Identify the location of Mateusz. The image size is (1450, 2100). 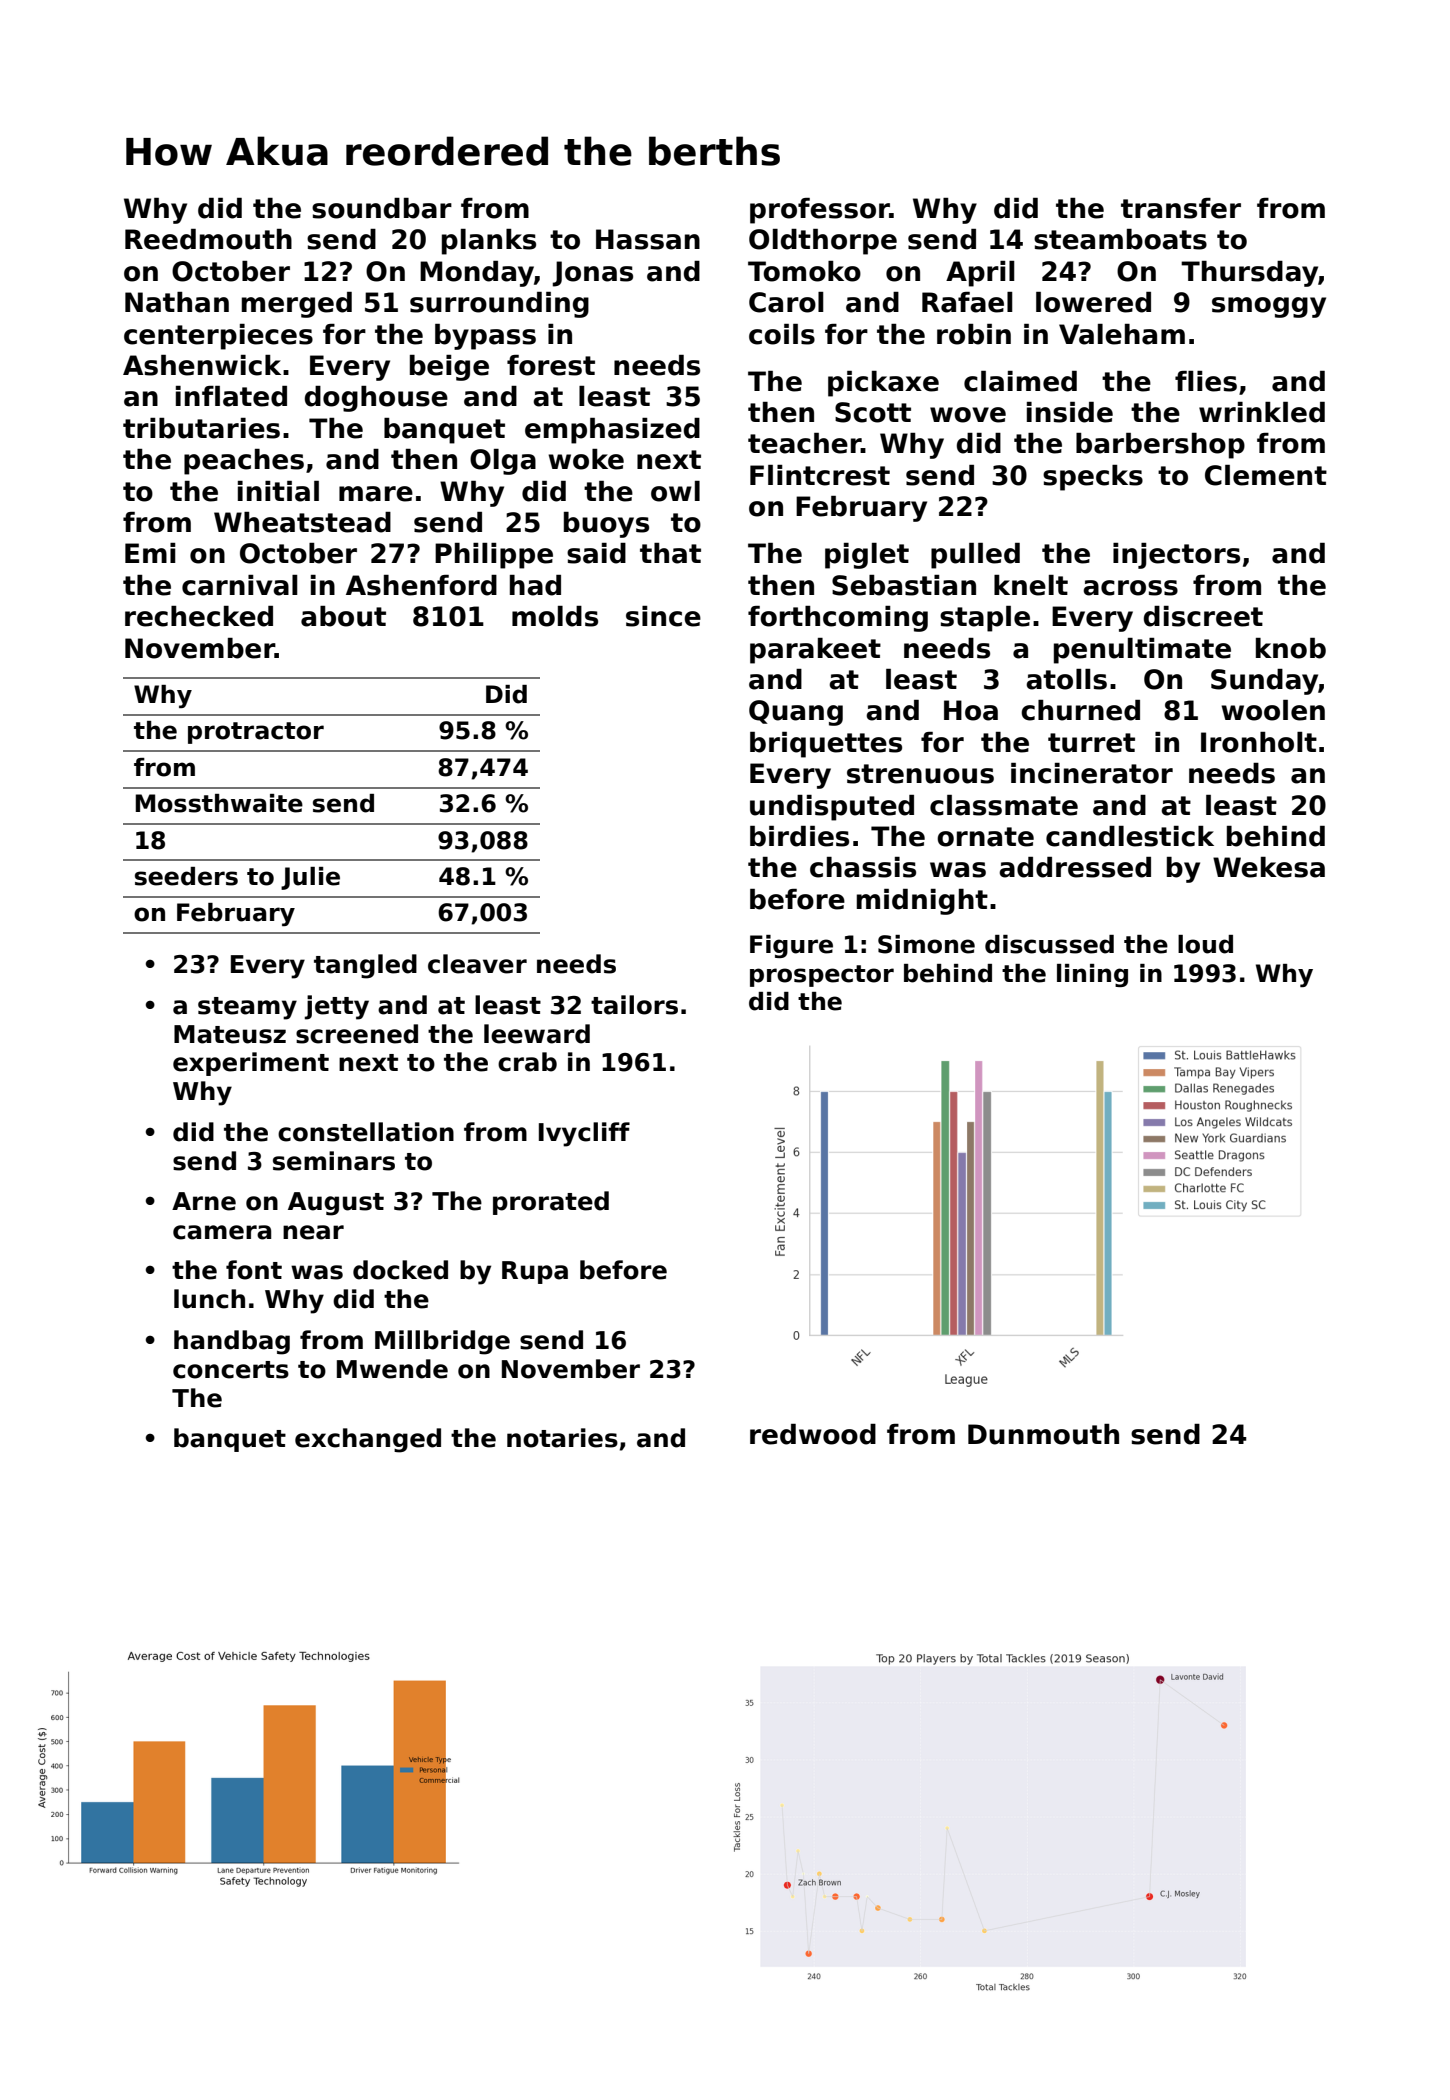
(230, 1034).
